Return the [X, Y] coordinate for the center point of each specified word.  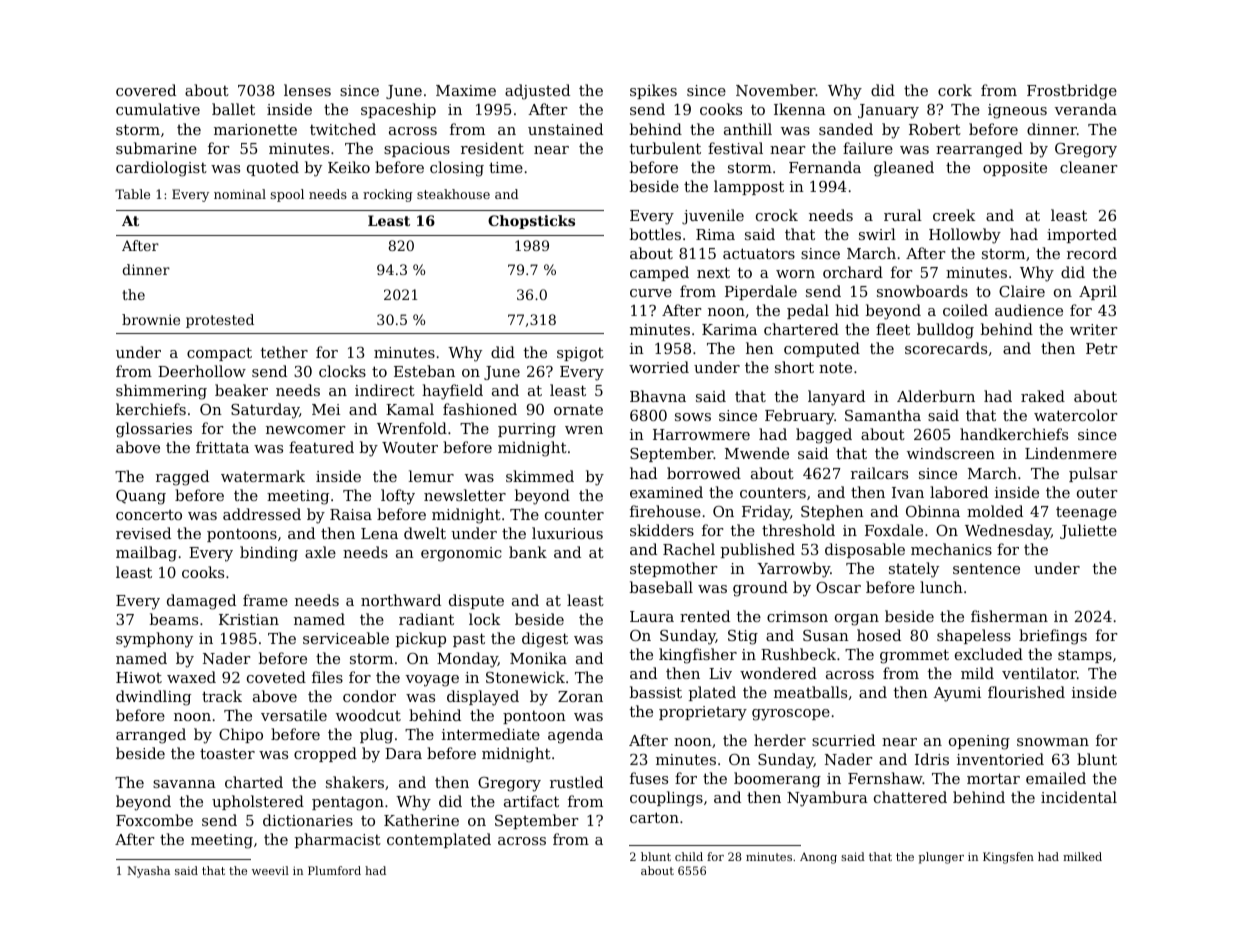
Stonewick [525, 677]
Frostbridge [1072, 92]
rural [903, 215]
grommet [914, 656]
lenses [307, 90]
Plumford [334, 870]
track [222, 696]
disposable [865, 550]
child [689, 856]
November [776, 90]
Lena [379, 533]
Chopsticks [531, 222]
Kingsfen [1008, 858]
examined [666, 492]
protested [220, 321]
